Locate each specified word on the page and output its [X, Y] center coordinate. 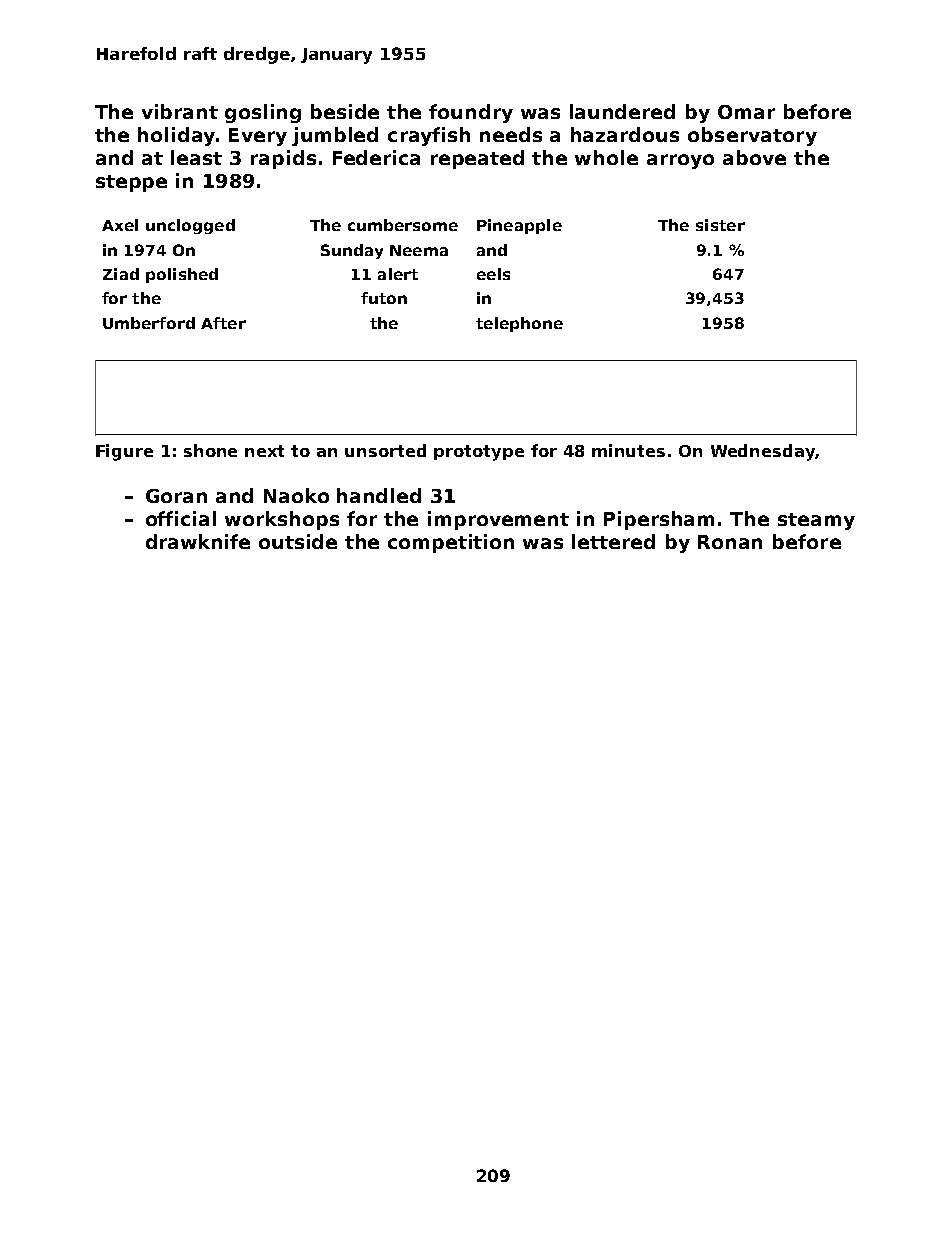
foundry [471, 113]
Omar [746, 112]
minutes [628, 450]
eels [493, 274]
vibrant [180, 111]
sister [720, 225]
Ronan [730, 542]
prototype [479, 453]
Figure [124, 452]
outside [298, 541]
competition [451, 543]
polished [182, 275]
